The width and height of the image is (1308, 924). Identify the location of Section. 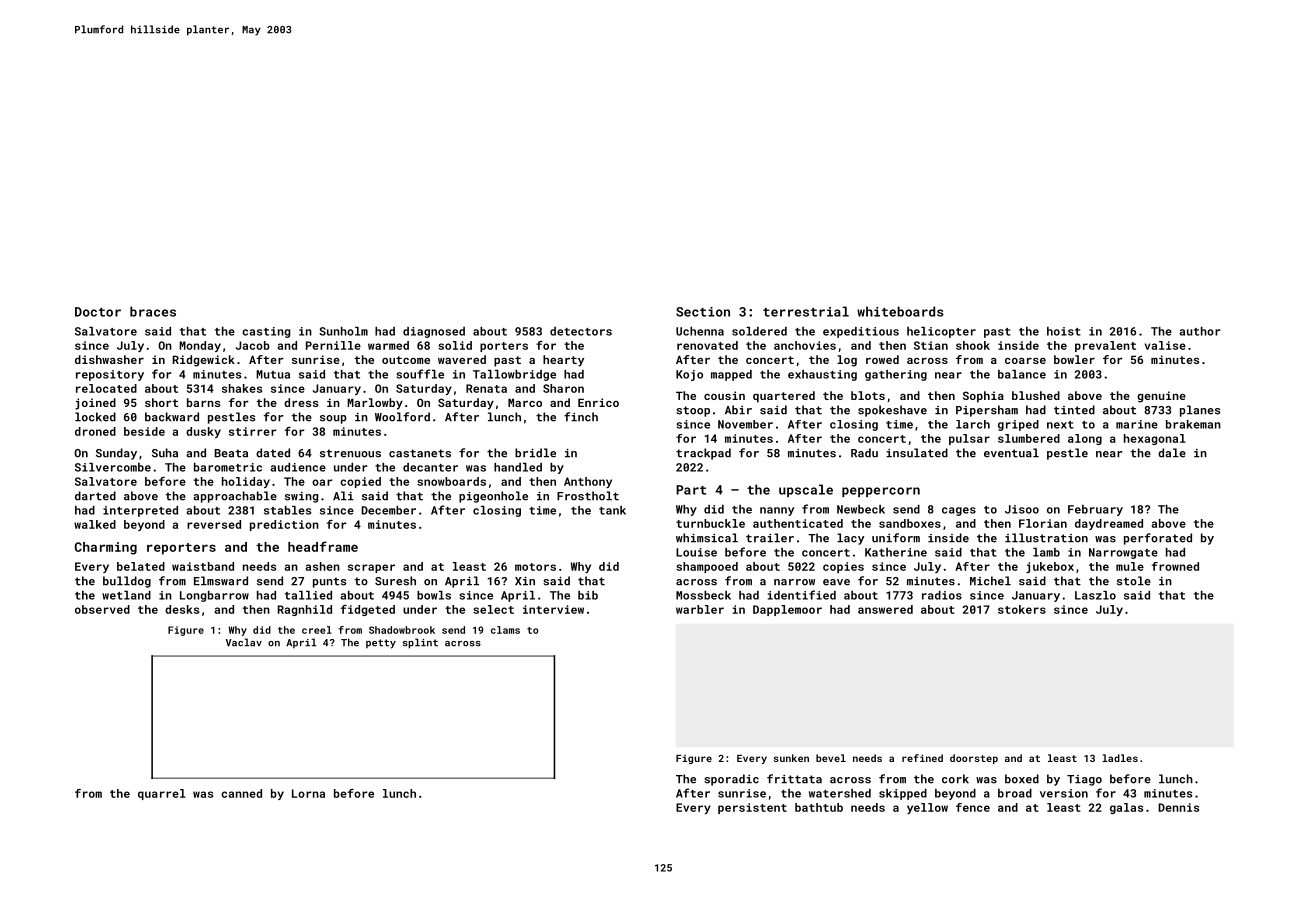
(703, 312).
